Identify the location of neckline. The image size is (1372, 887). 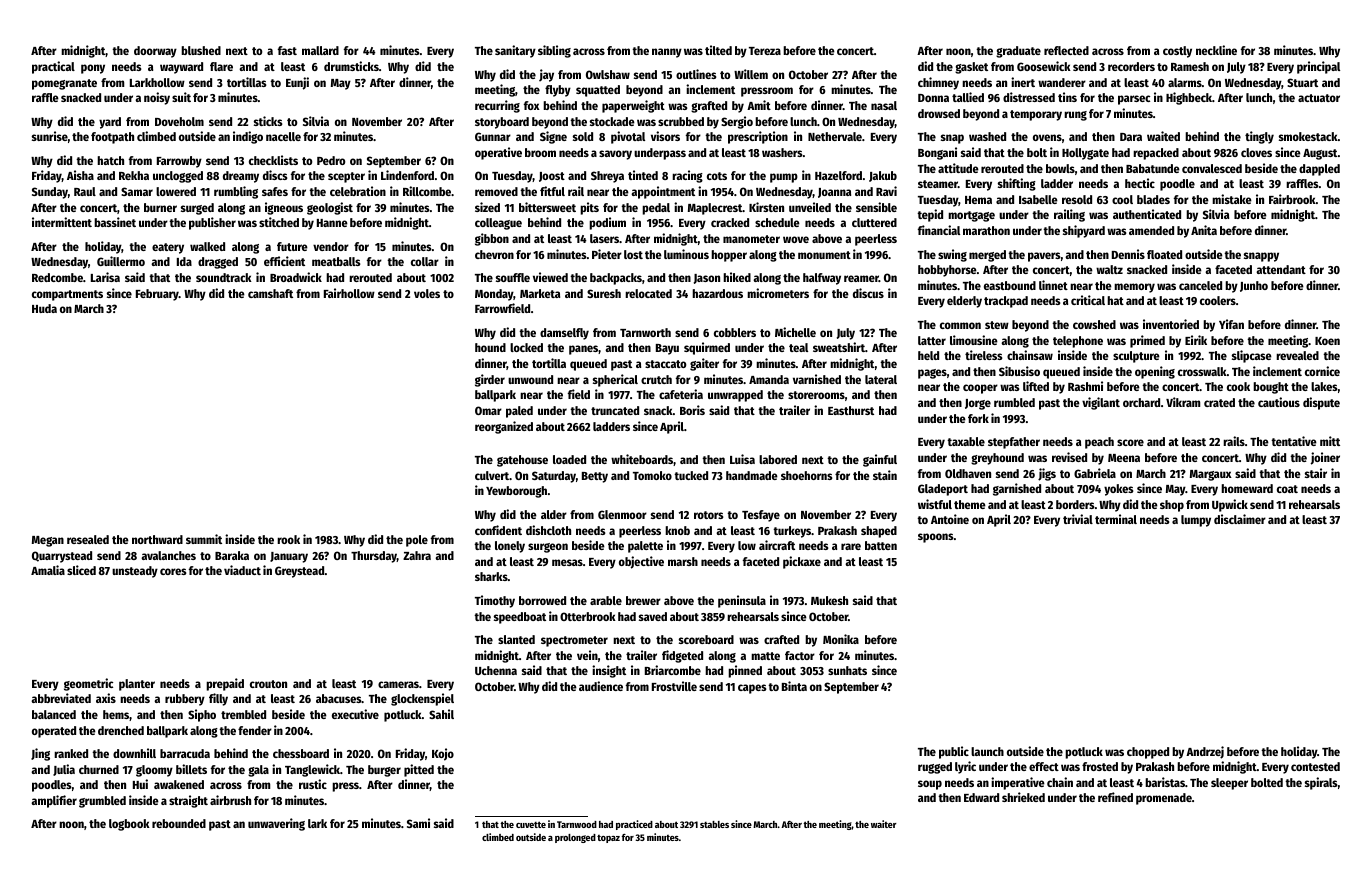
(1216, 50).
